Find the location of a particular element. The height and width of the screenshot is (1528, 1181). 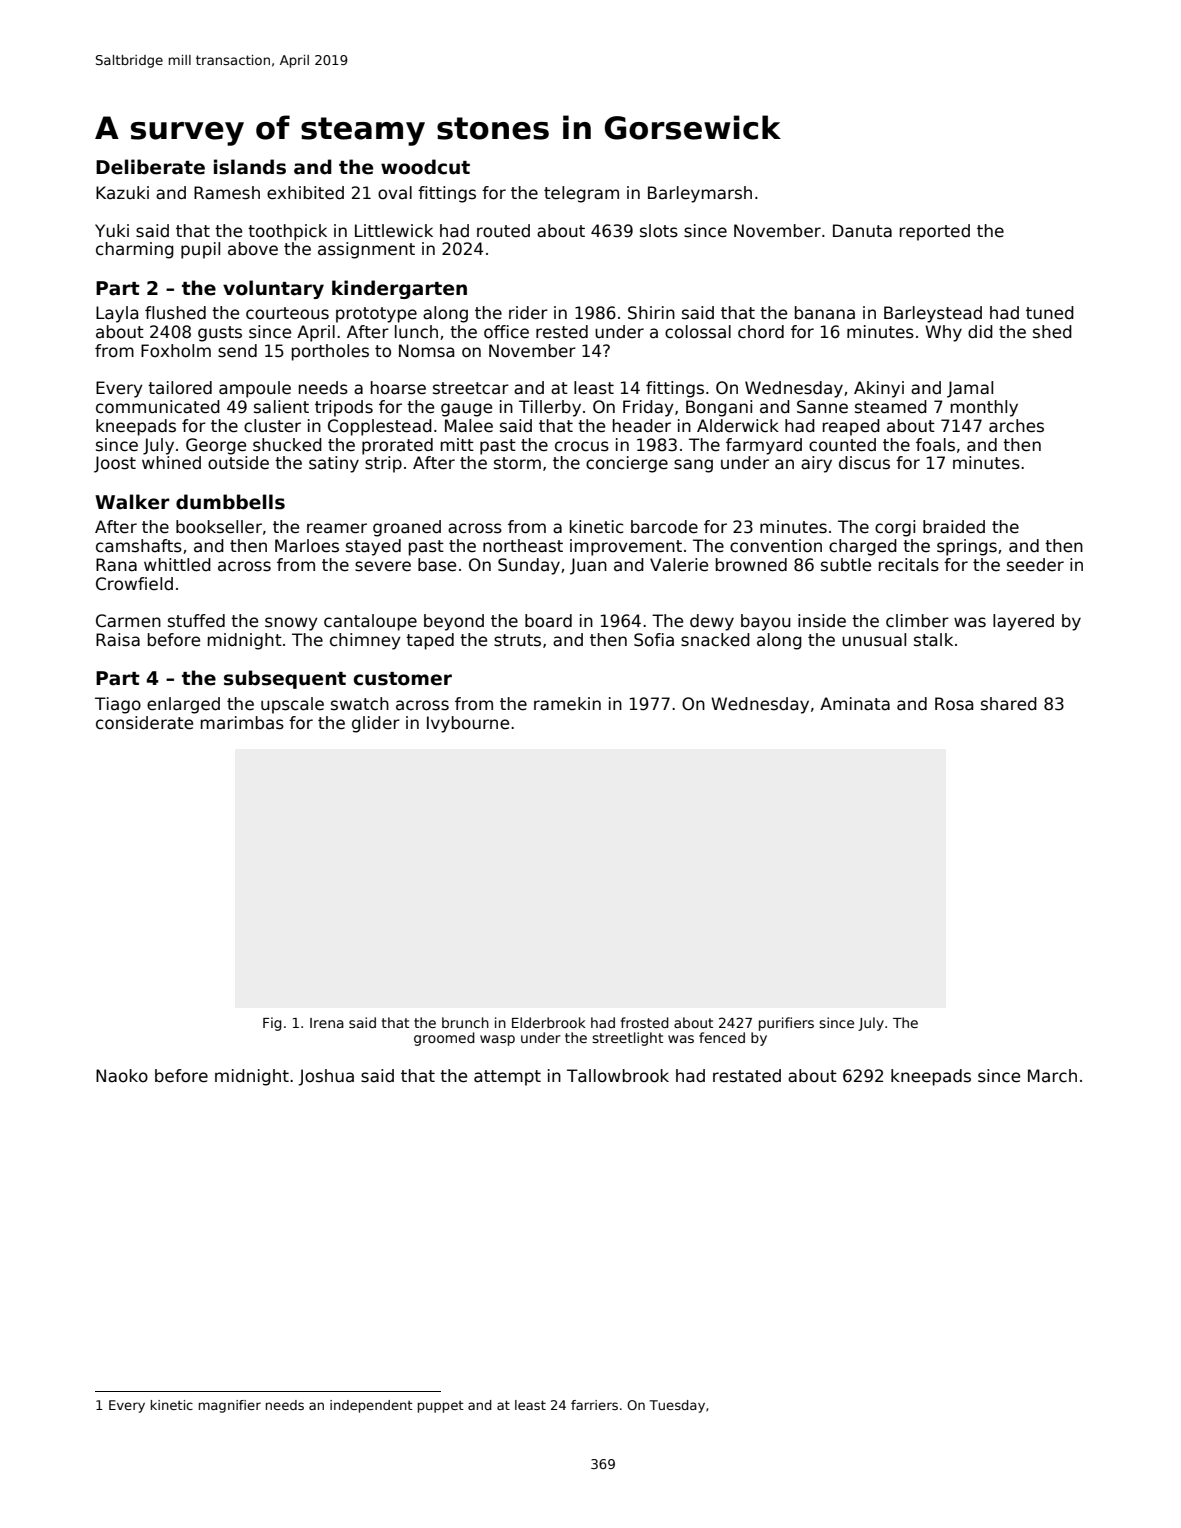

Naoko is located at coordinates (122, 1076).
